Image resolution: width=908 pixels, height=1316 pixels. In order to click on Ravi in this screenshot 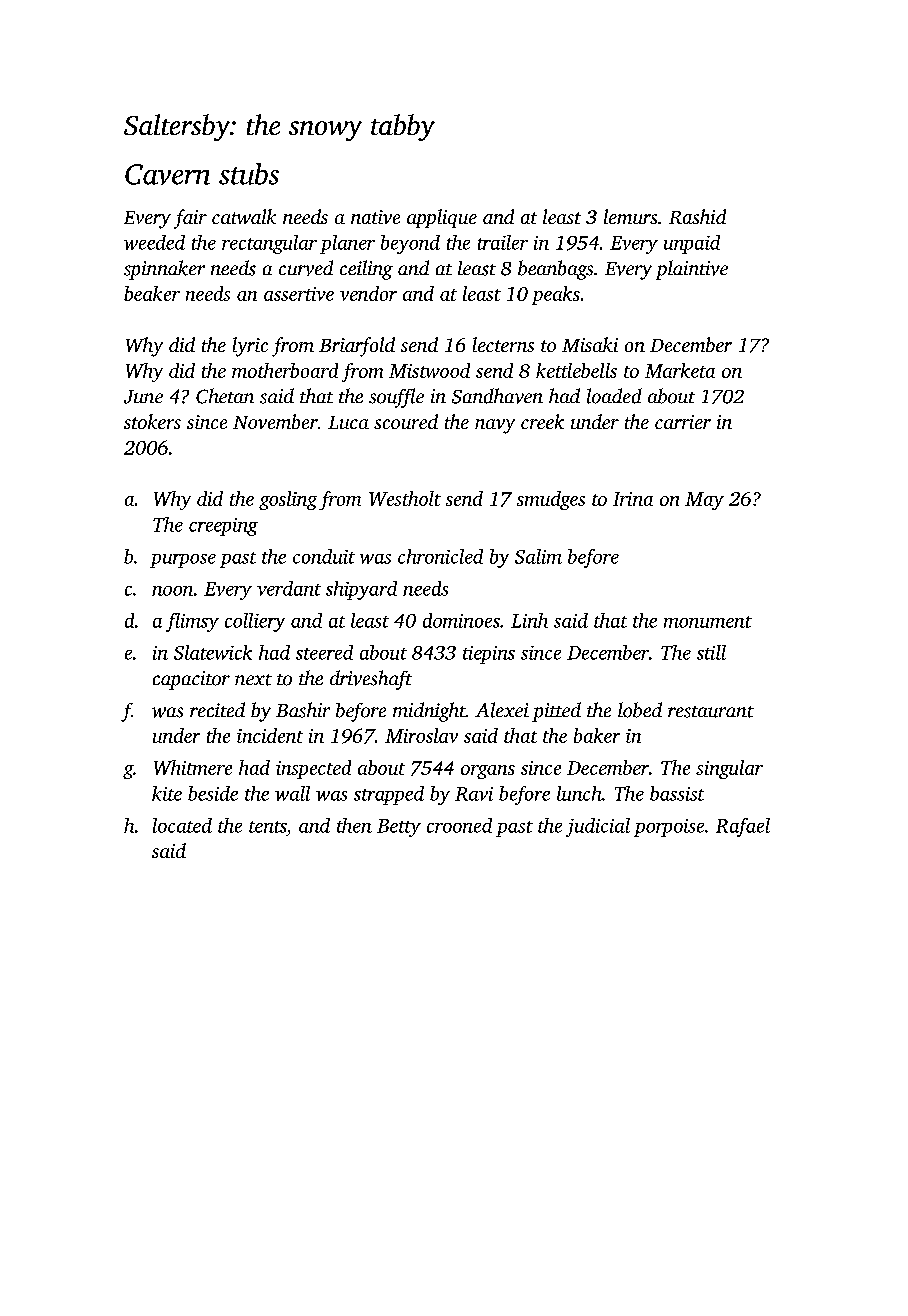, I will do `click(474, 794)`.
